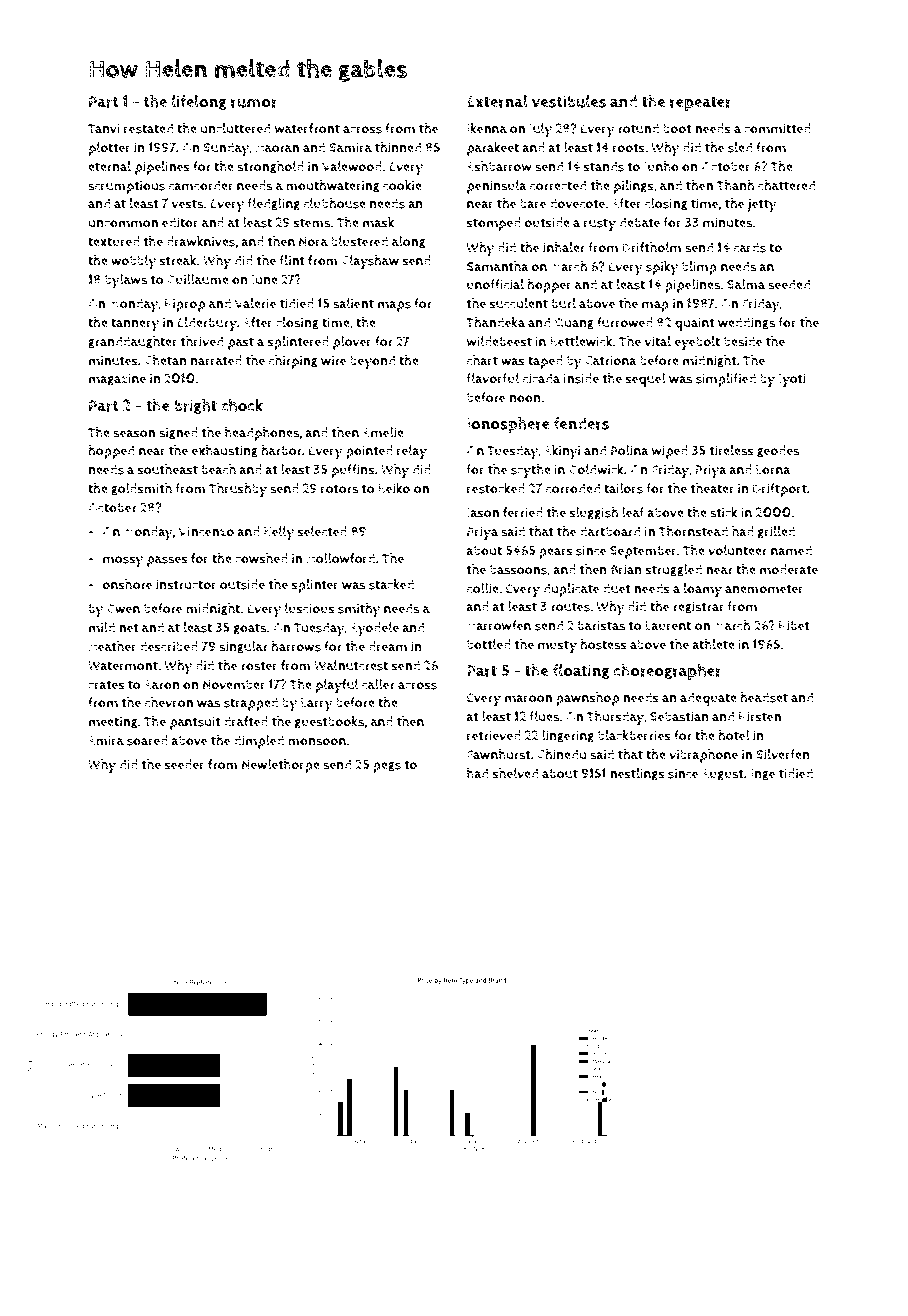 The image size is (908, 1316). I want to click on stacked, so click(391, 584).
